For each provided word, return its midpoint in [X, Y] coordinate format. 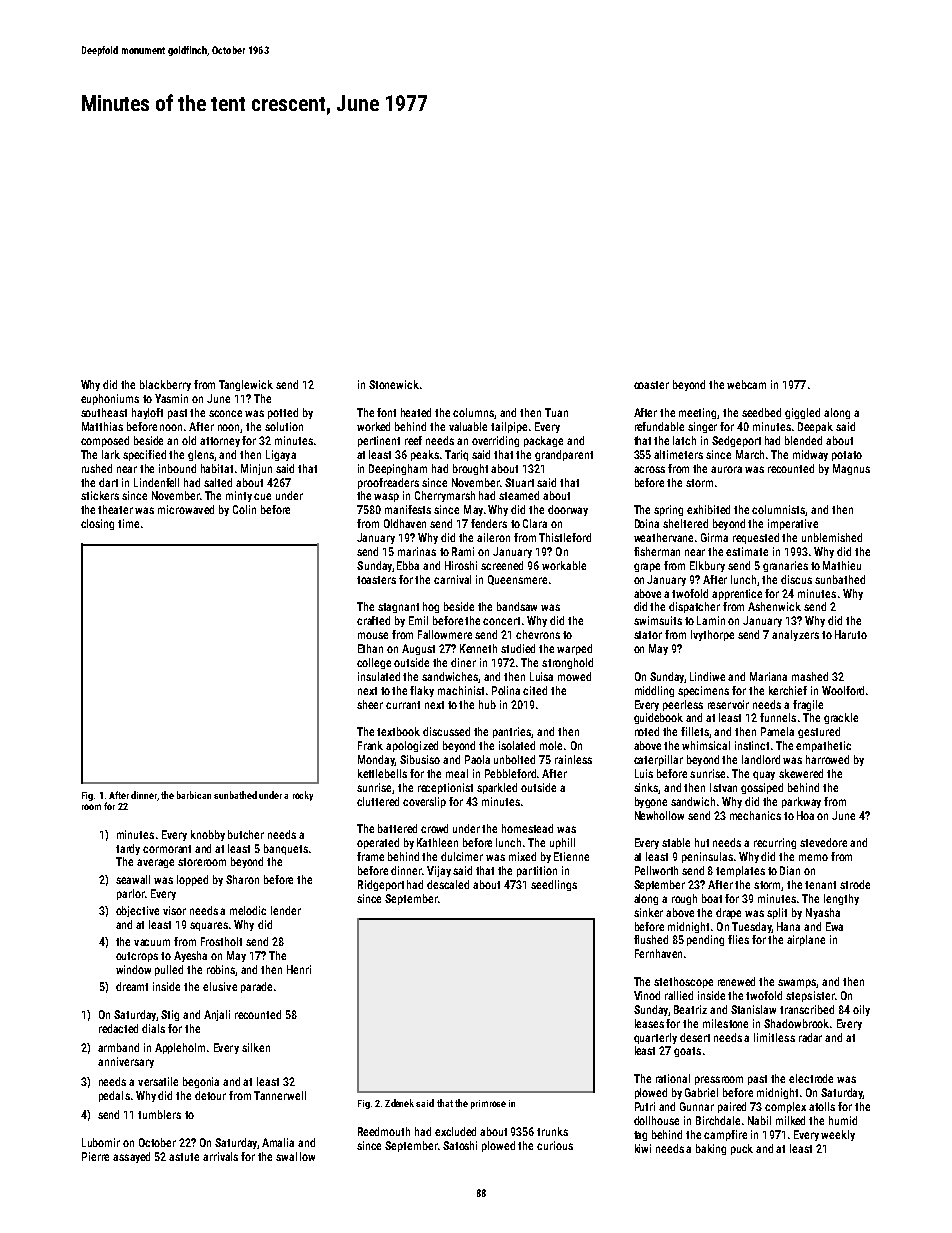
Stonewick [394, 384]
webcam [746, 384]
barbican [194, 795]
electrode [811, 1078]
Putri [645, 1106]
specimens [703, 691]
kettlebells [382, 773]
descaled [448, 884]
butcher [246, 834]
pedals [114, 1096]
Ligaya [281, 455]
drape [728, 913]
